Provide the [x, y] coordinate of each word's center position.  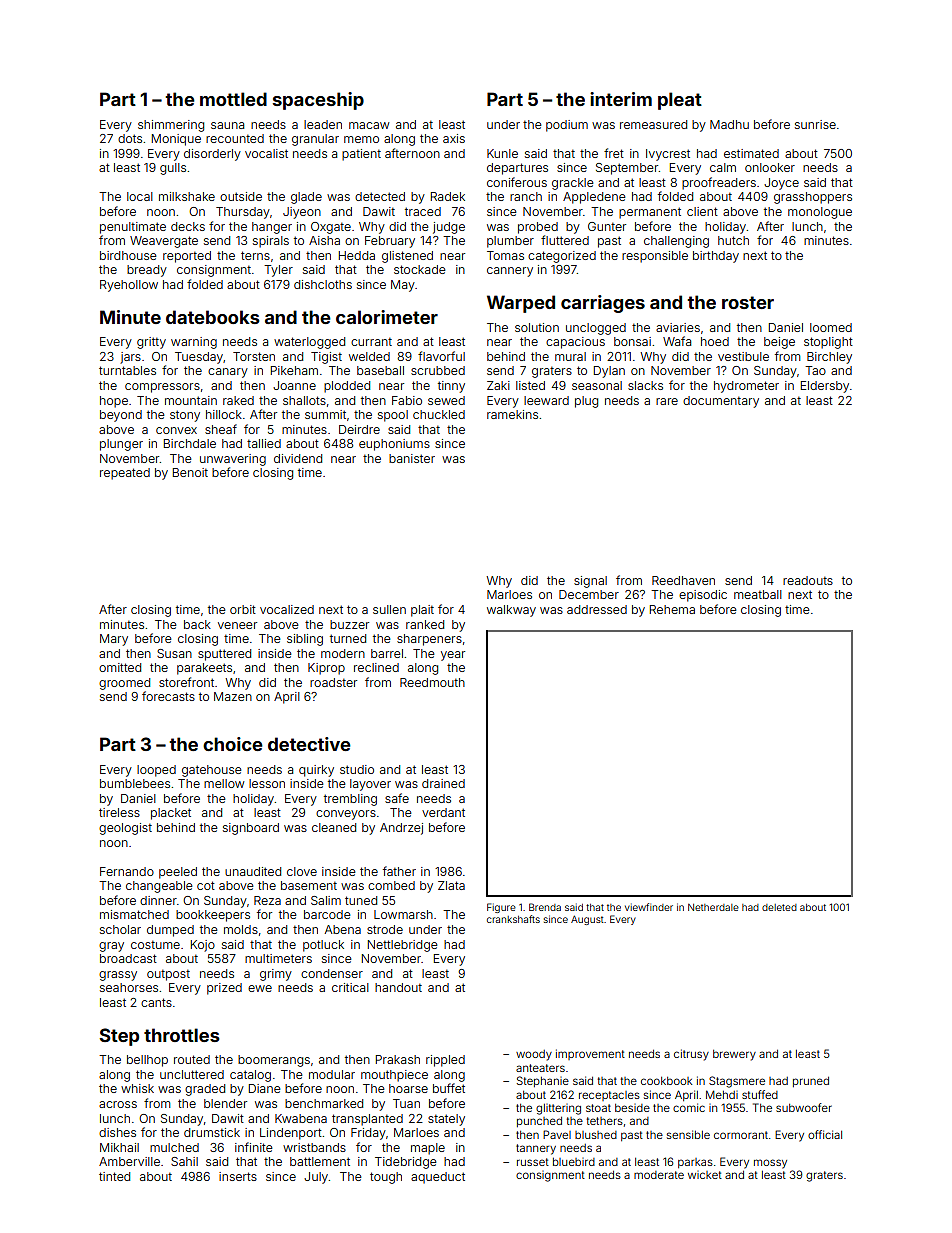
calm [723, 167]
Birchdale [190, 443]
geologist [125, 829]
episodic [703, 596]
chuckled [439, 414]
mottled [233, 99]
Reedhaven [683, 580]
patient [361, 155]
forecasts [168, 696]
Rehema [672, 609]
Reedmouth [432, 682]
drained [443, 783]
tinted [114, 1176]
